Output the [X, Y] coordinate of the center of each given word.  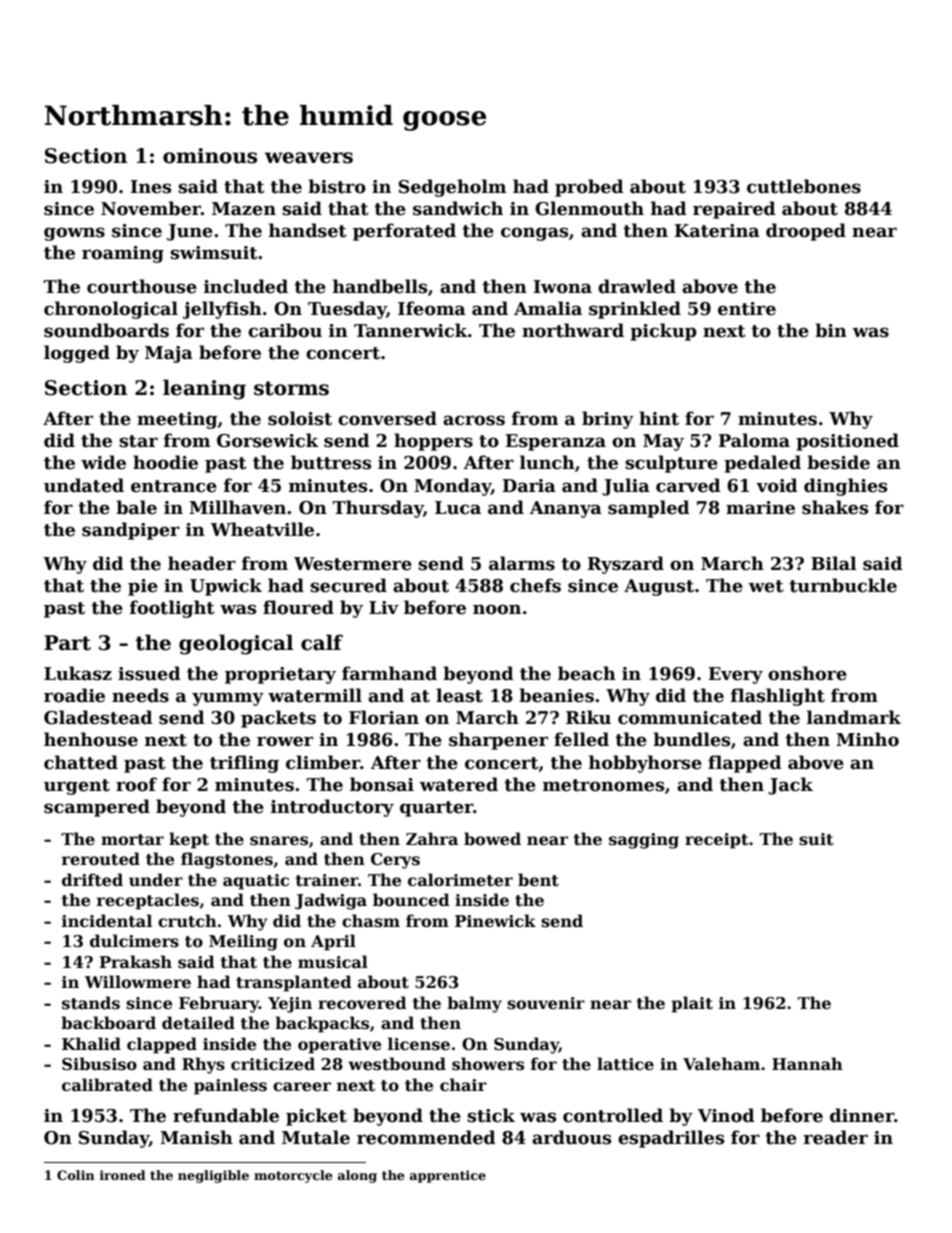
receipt [717, 841]
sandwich [458, 208]
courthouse [142, 286]
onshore [807, 673]
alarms [522, 563]
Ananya [566, 509]
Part [67, 643]
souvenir [546, 1003]
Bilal [834, 563]
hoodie [165, 462]
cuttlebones [804, 186]
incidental [107, 921]
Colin [76, 1175]
